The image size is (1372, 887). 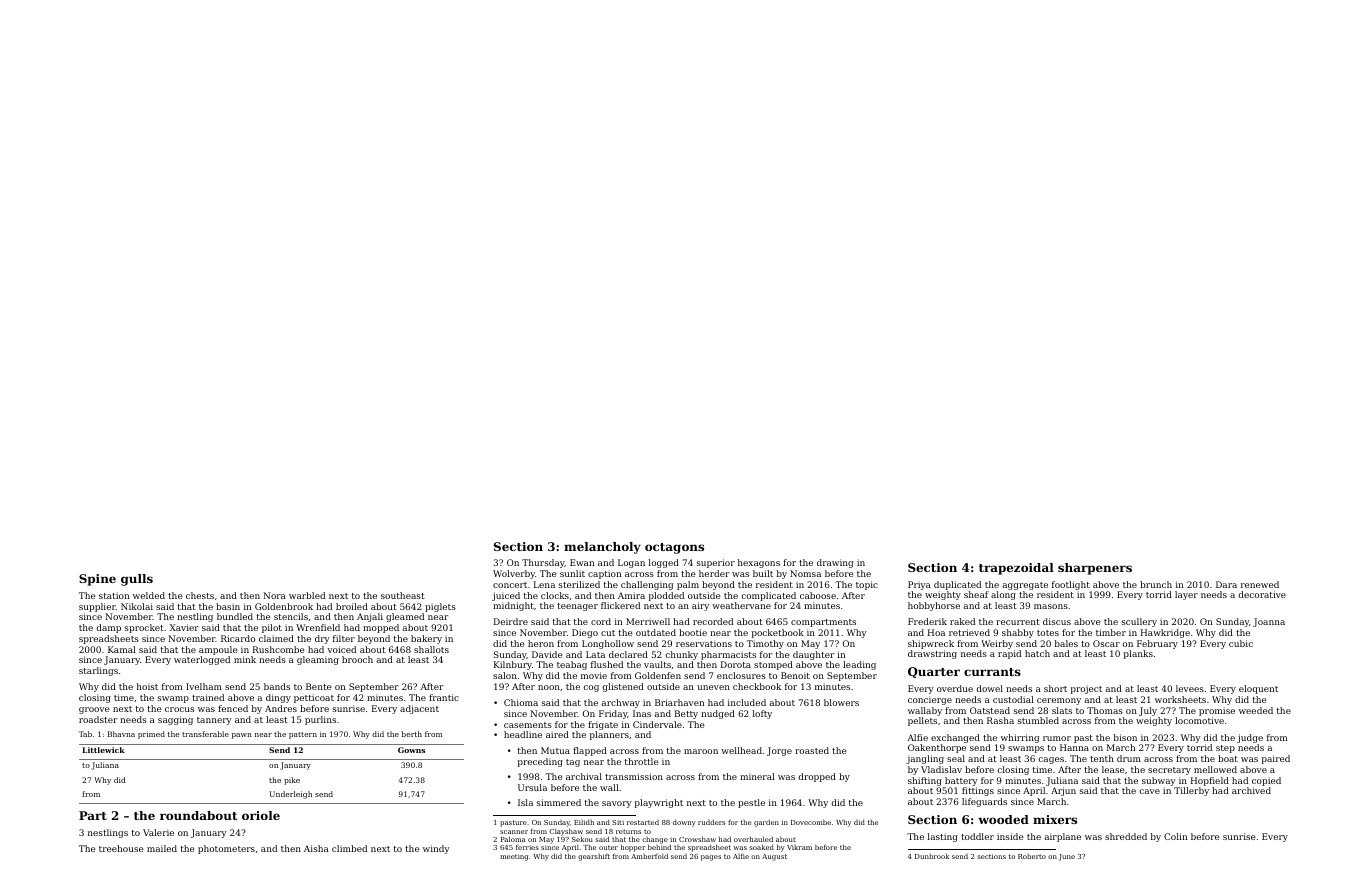 I want to click on Lata, so click(x=595, y=654).
